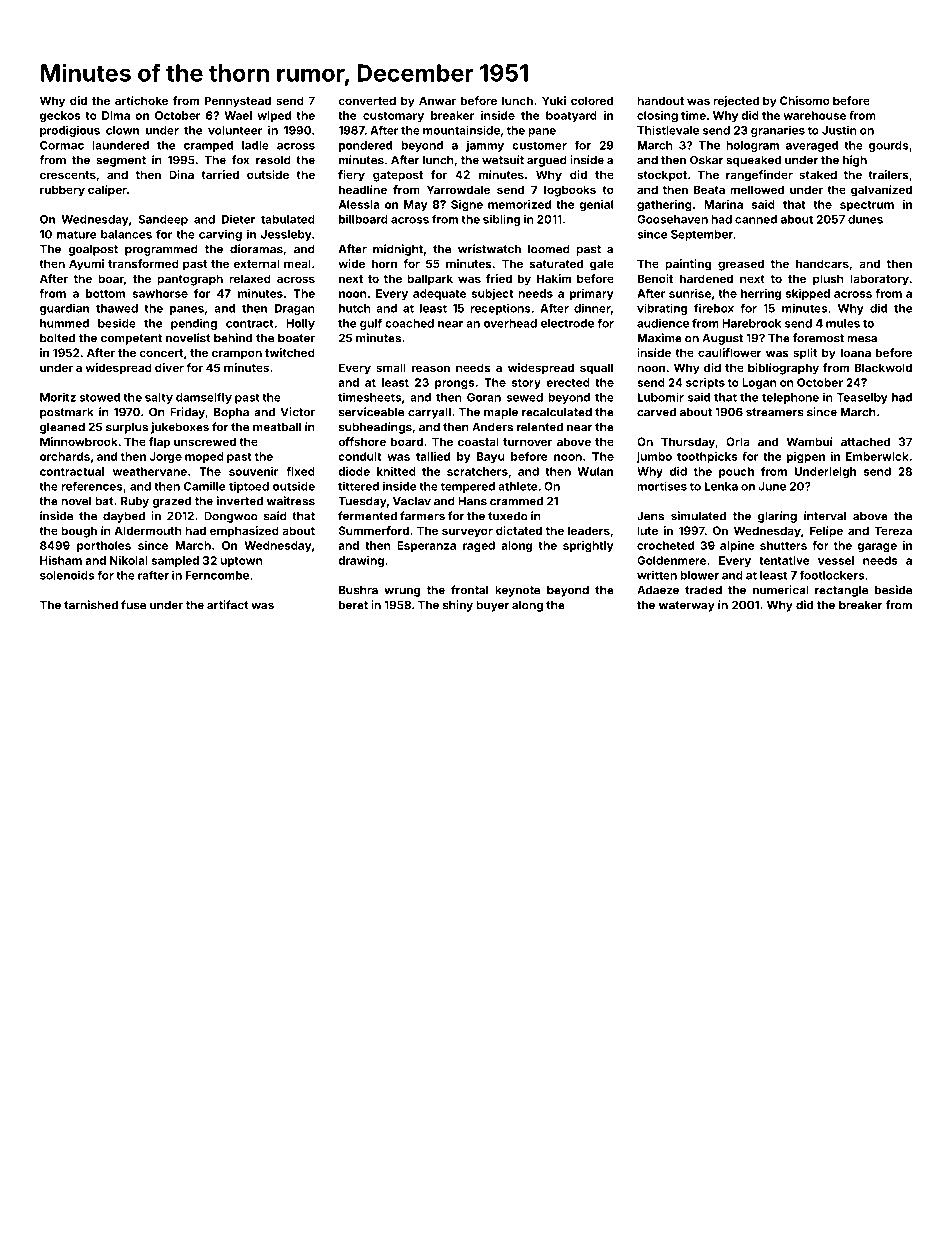  What do you see at coordinates (398, 250) in the document?
I see `midnight` at bounding box center [398, 250].
